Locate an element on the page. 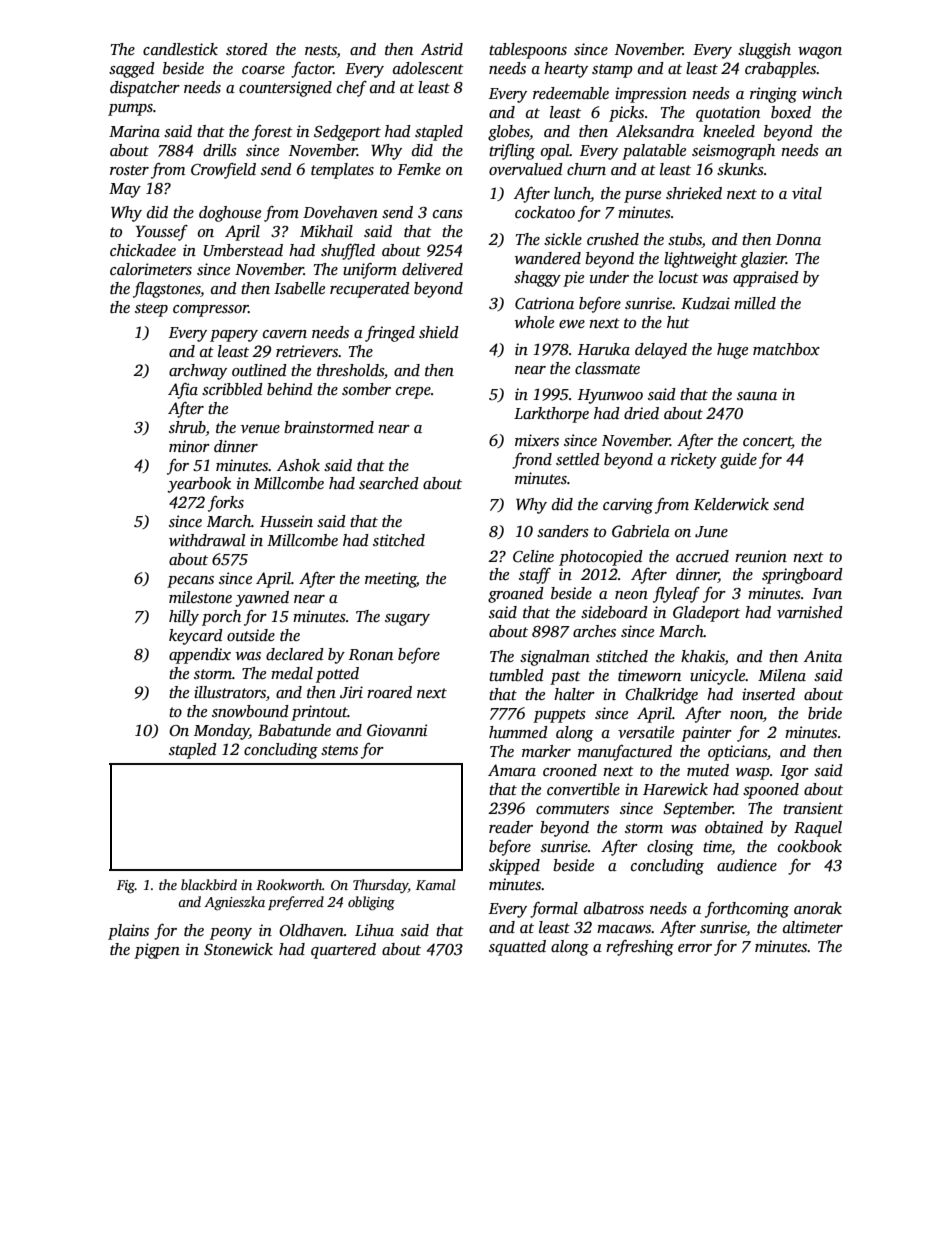  cockatoo is located at coordinates (545, 212).
